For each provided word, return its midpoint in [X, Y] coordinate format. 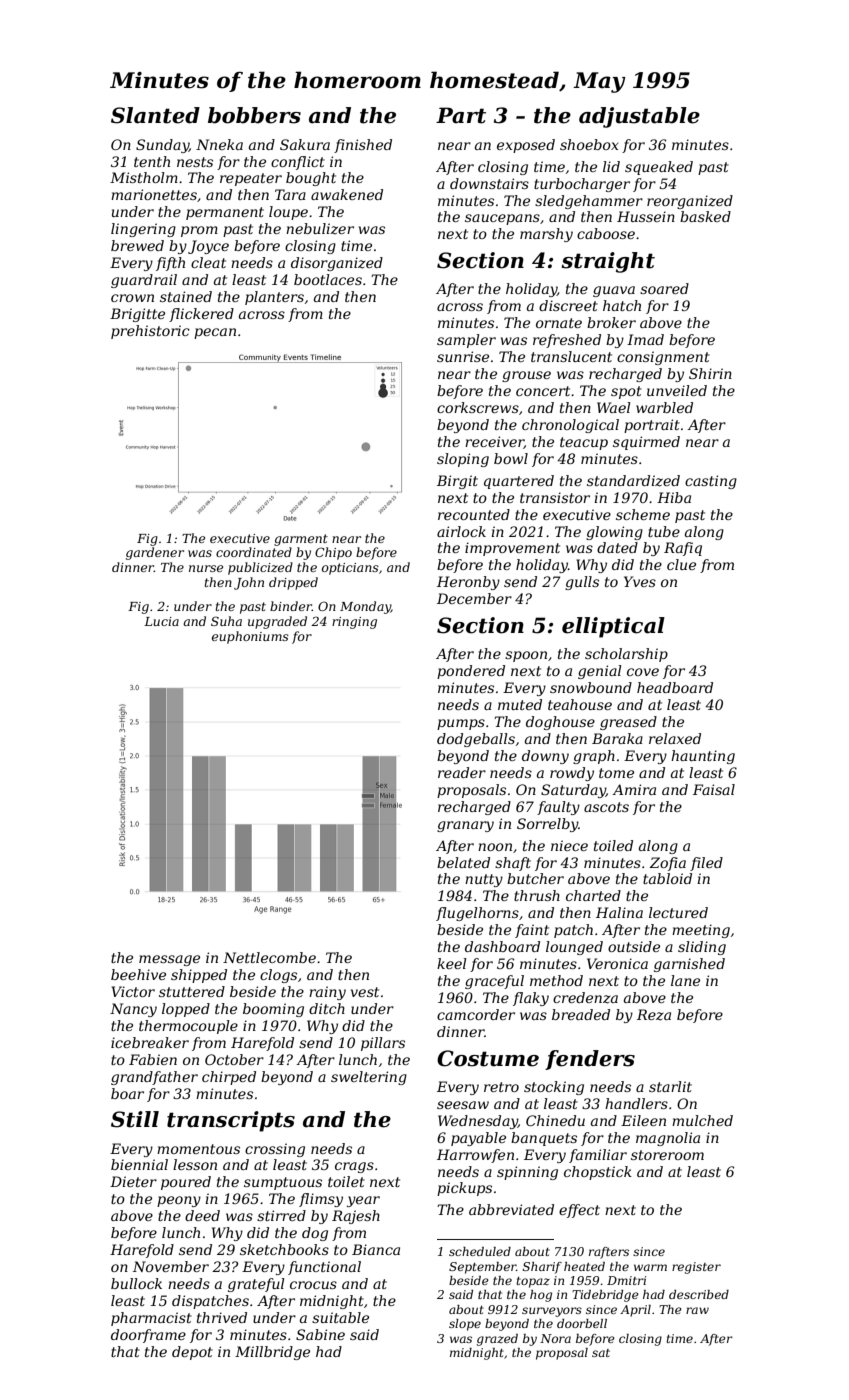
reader [462, 772]
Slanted [155, 115]
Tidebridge [605, 1296]
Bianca [376, 1249]
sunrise [463, 356]
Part [461, 115]
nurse [206, 568]
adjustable [639, 117]
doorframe [148, 1336]
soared [664, 288]
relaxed [675, 738]
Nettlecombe [269, 957]
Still [135, 1119]
